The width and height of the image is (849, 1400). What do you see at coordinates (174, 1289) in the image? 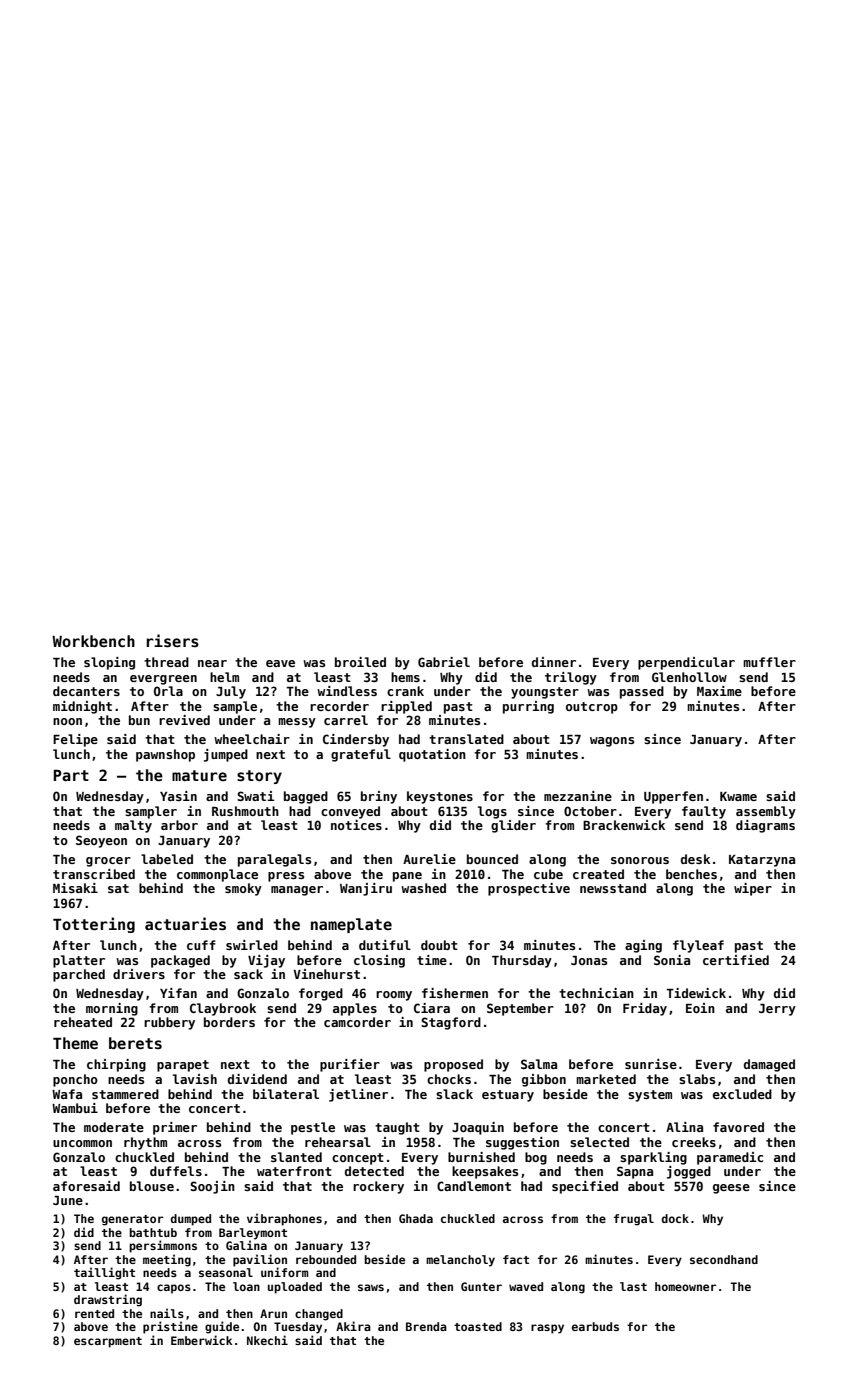
I see `capos` at bounding box center [174, 1289].
